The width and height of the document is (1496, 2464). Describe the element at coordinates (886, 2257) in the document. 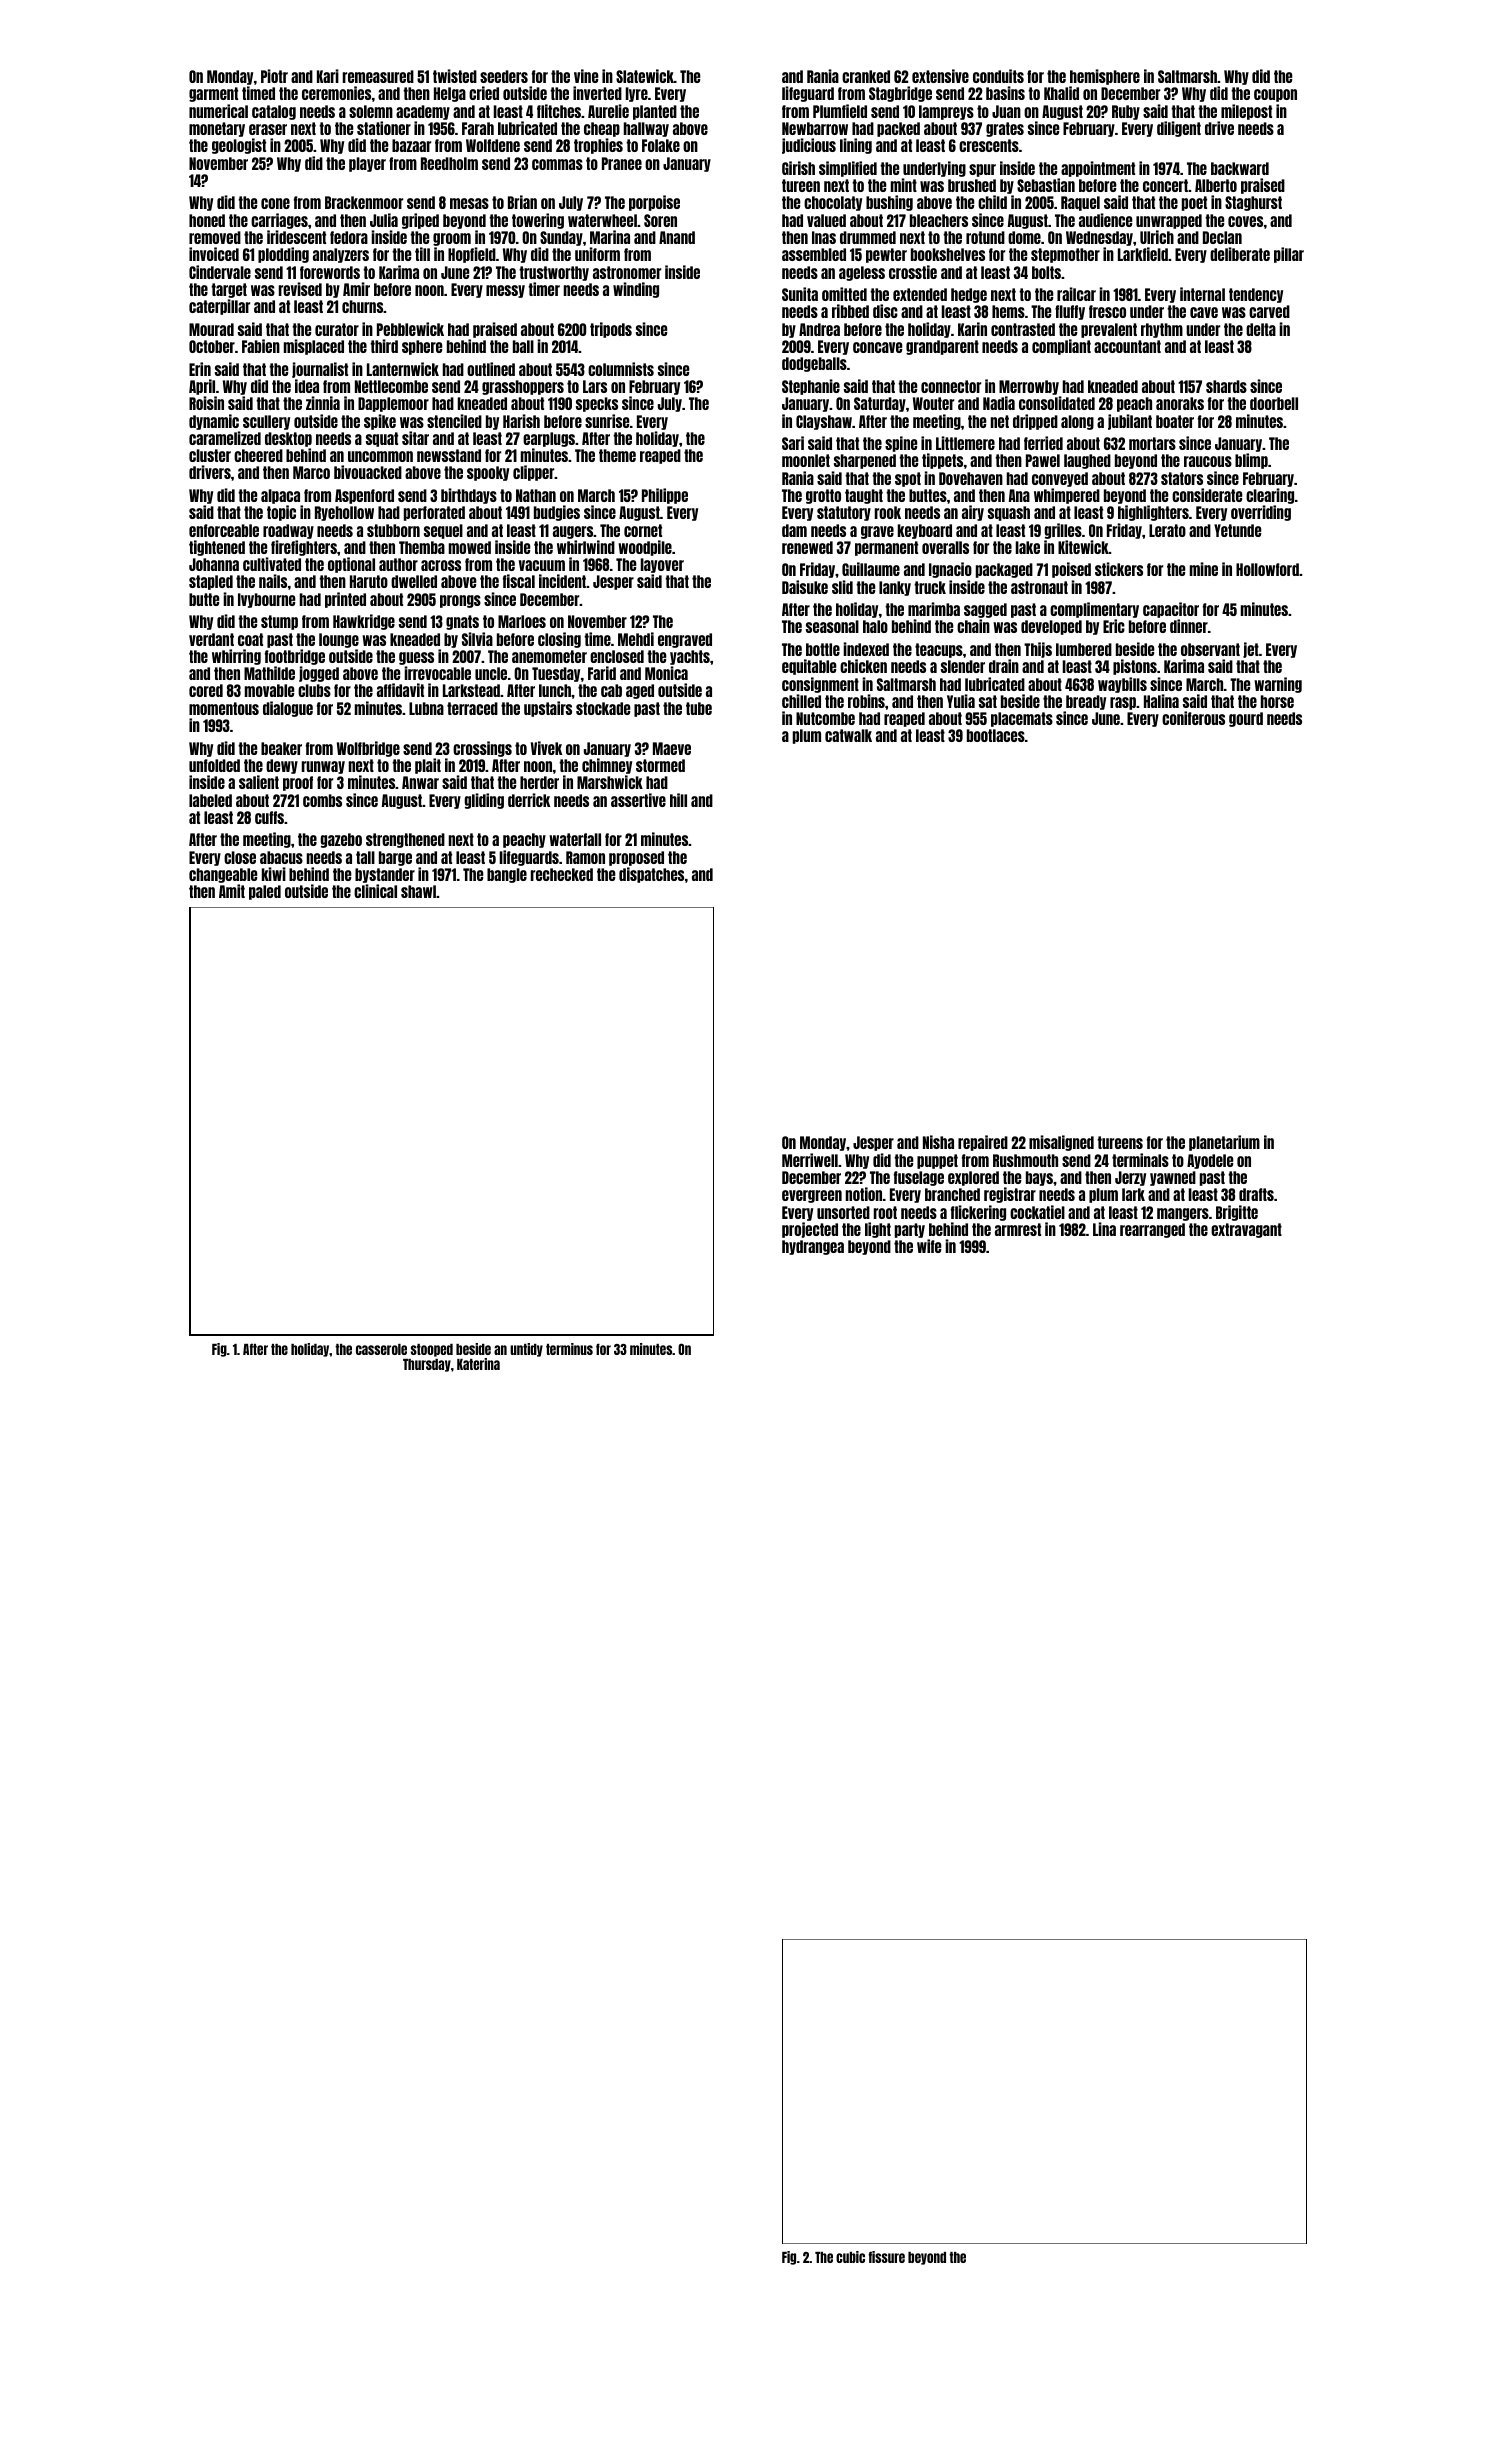

I see `fissure` at that location.
